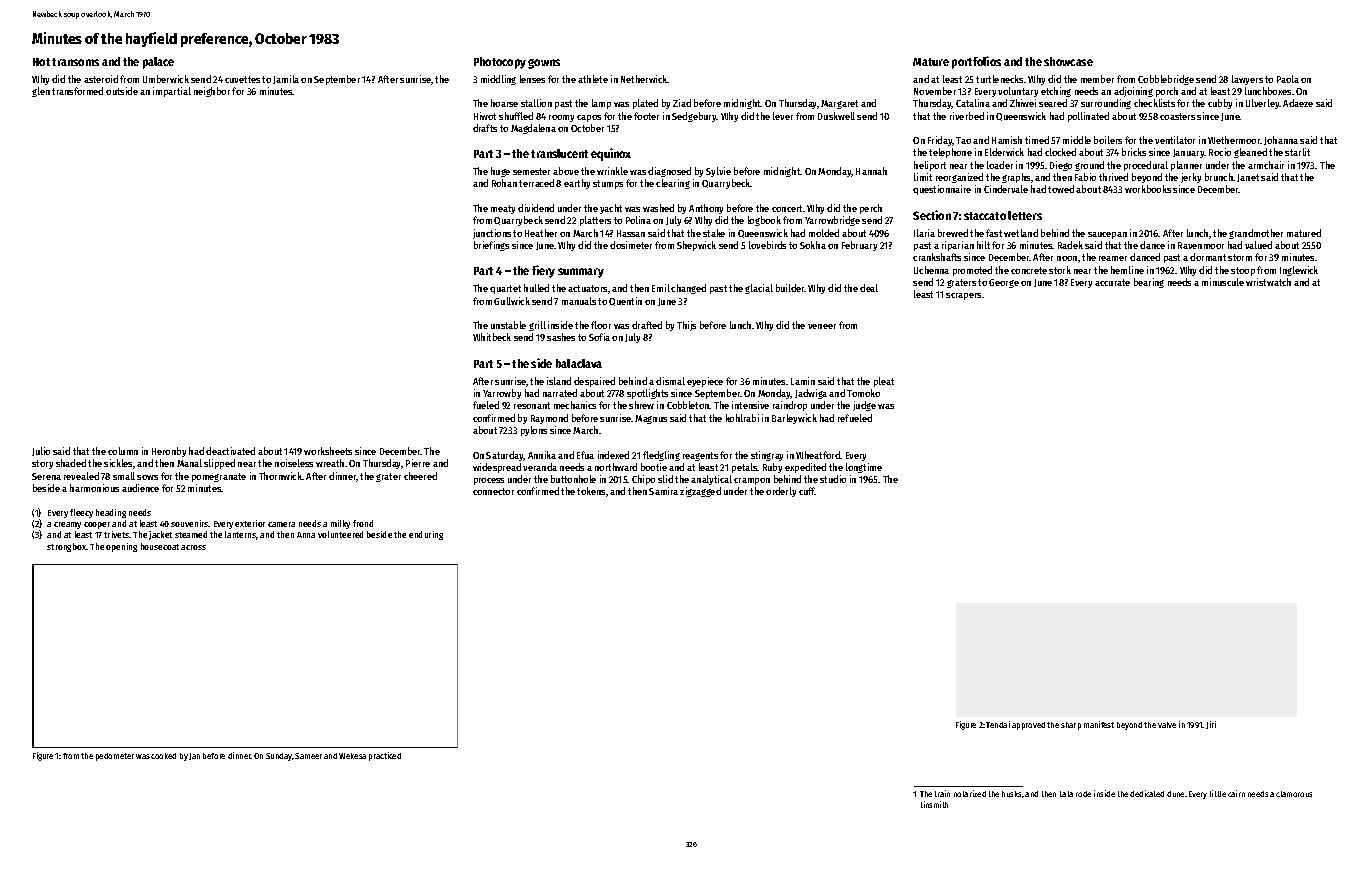 This image has width=1372, height=887. I want to click on Whitbeck, so click(492, 337).
